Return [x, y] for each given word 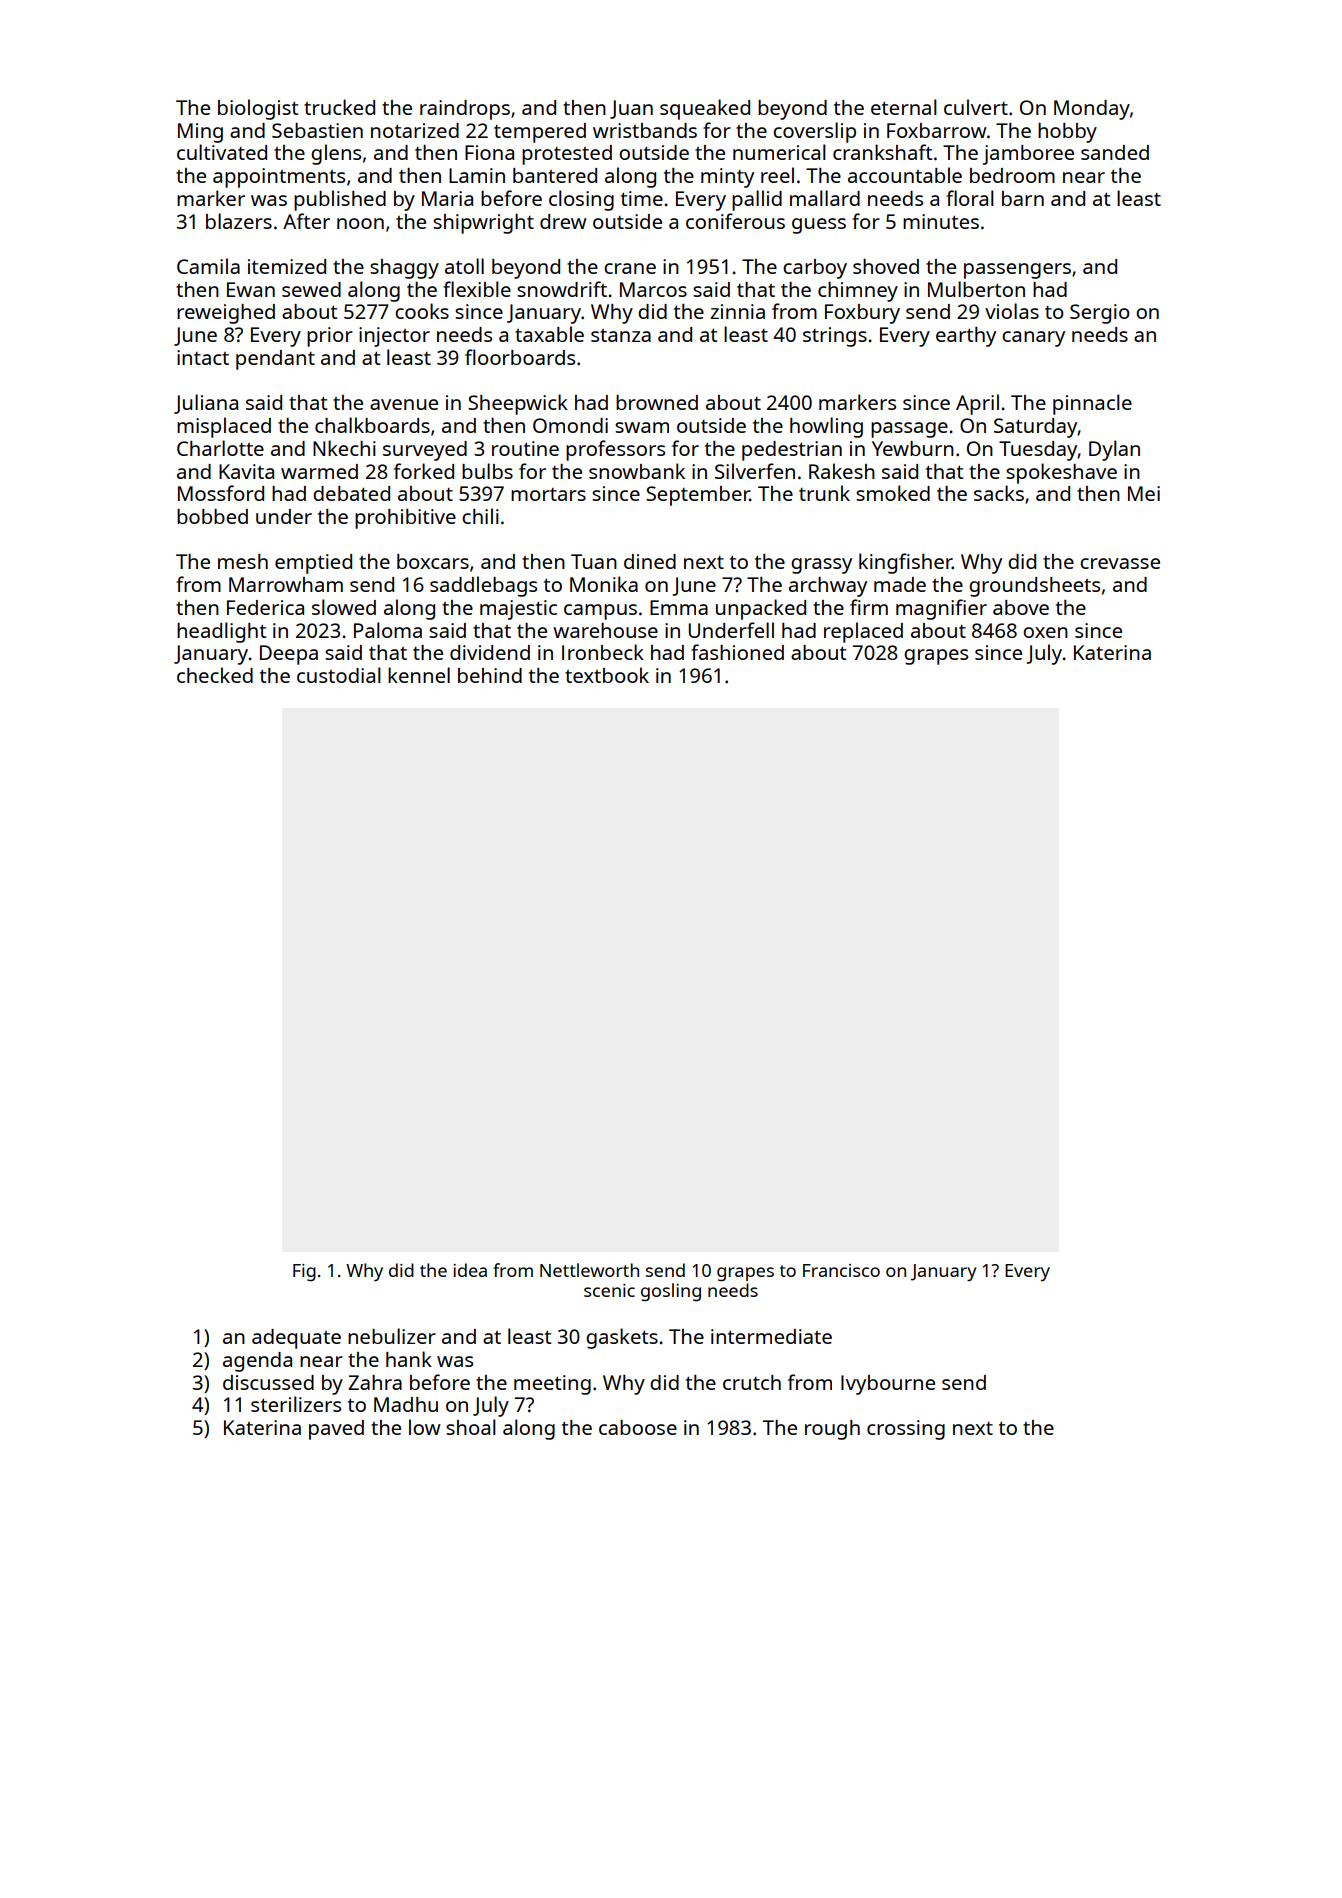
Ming [200, 133]
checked [215, 675]
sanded [1115, 152]
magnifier [941, 609]
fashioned [737, 652]
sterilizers [296, 1404]
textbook [607, 675]
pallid [757, 200]
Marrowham [286, 584]
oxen [1045, 632]
